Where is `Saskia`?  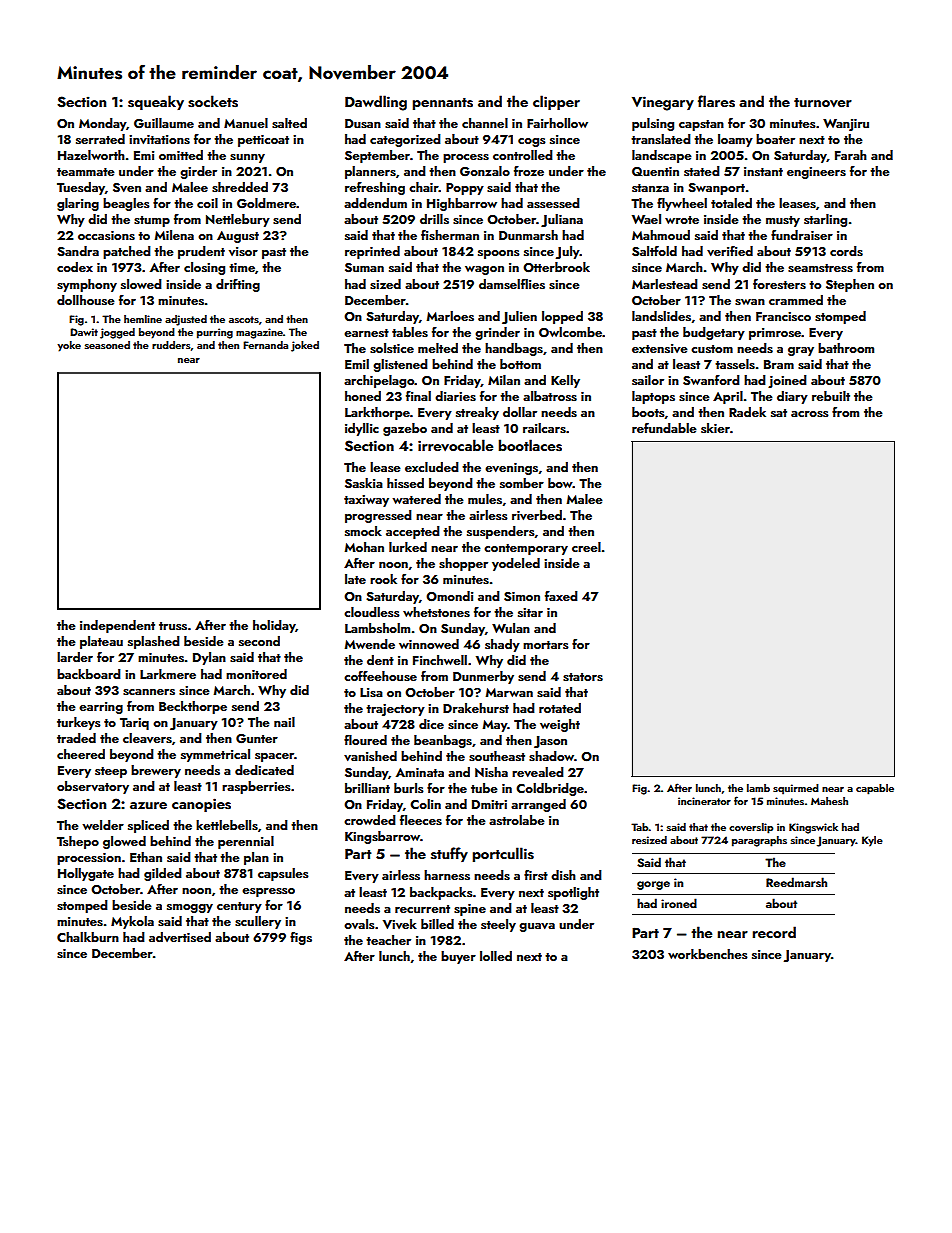 Saskia is located at coordinates (364, 483).
